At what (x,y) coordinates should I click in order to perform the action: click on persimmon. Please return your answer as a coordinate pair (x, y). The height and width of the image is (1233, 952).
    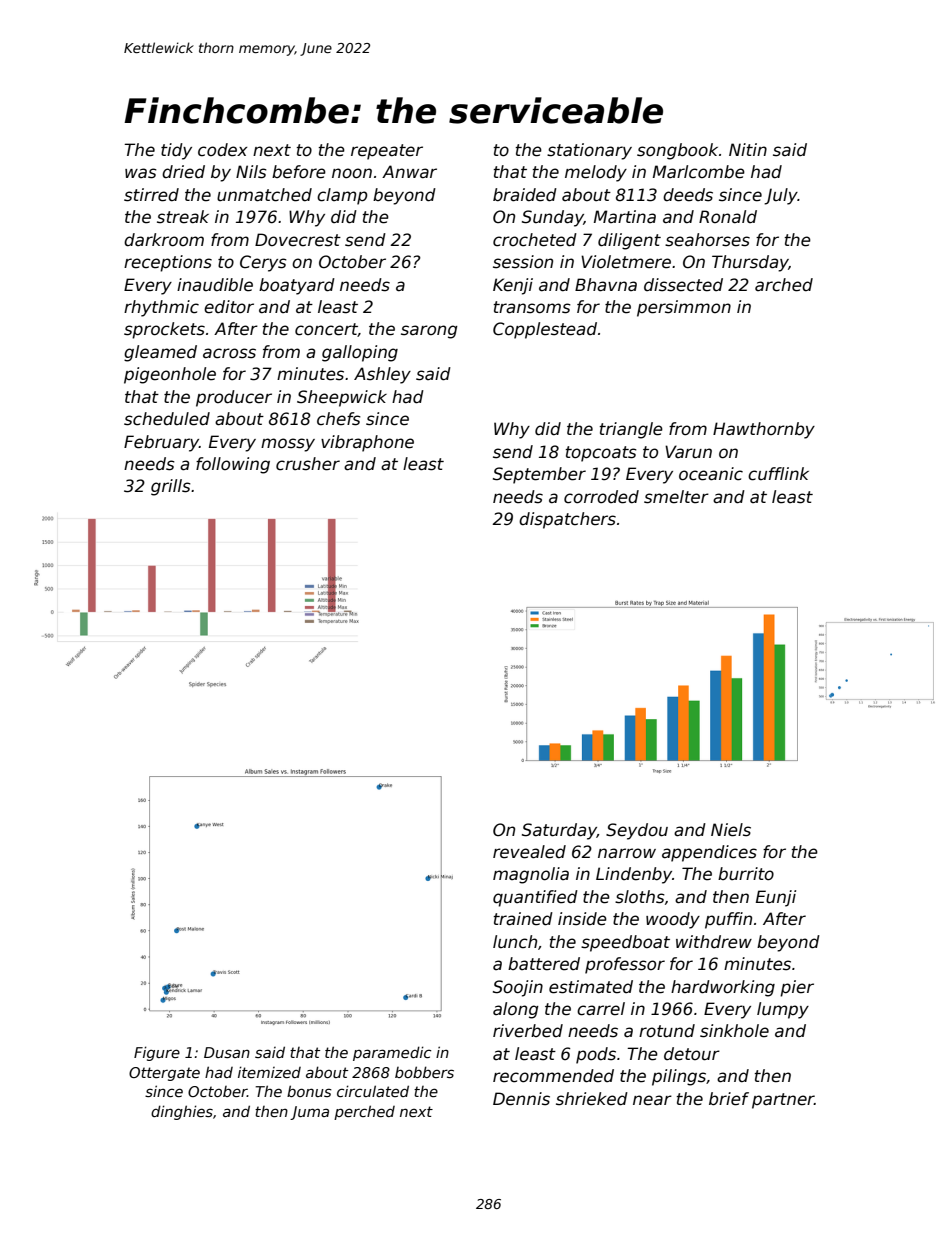
    Looking at the image, I should click on (684, 308).
